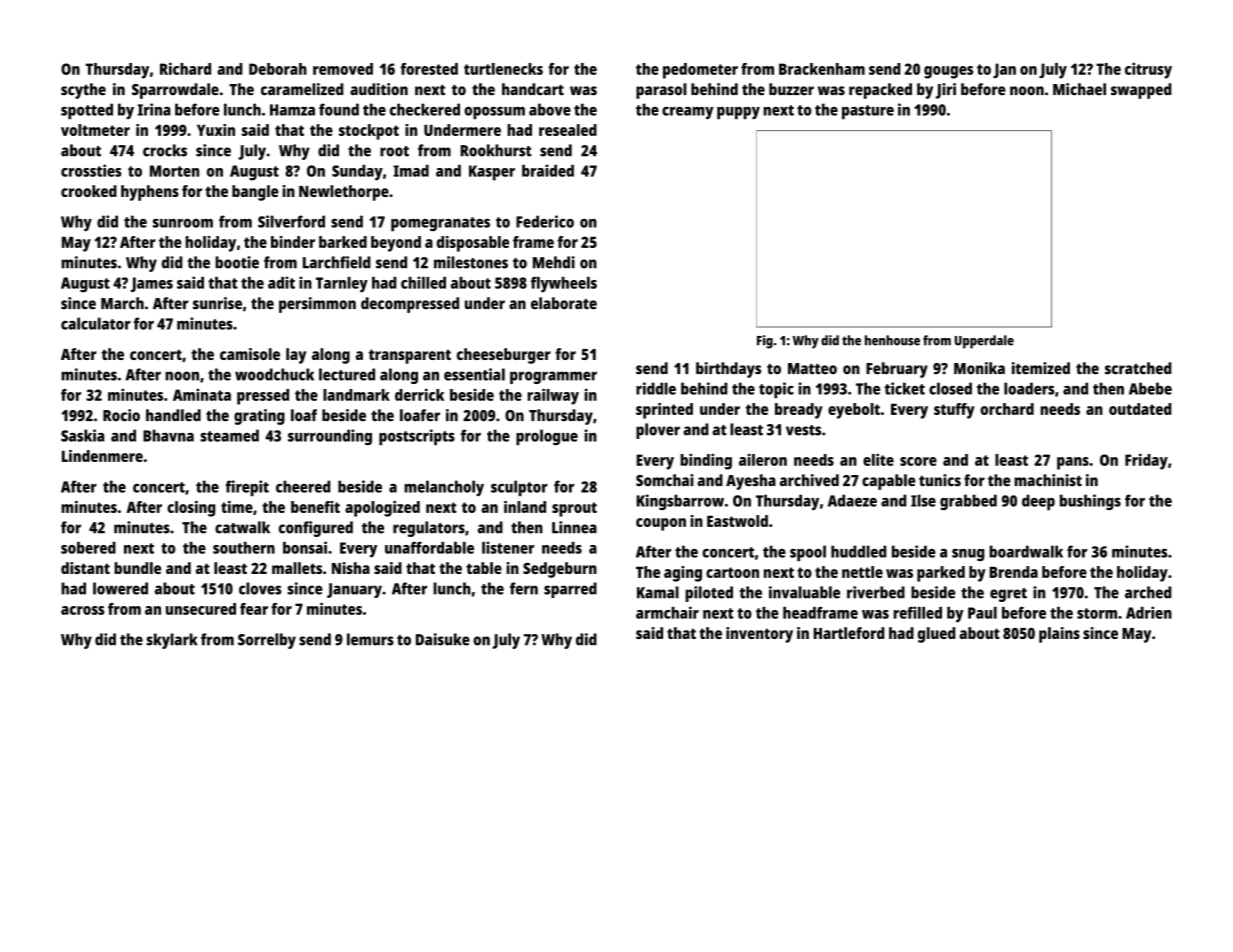  I want to click on pasture, so click(868, 112).
